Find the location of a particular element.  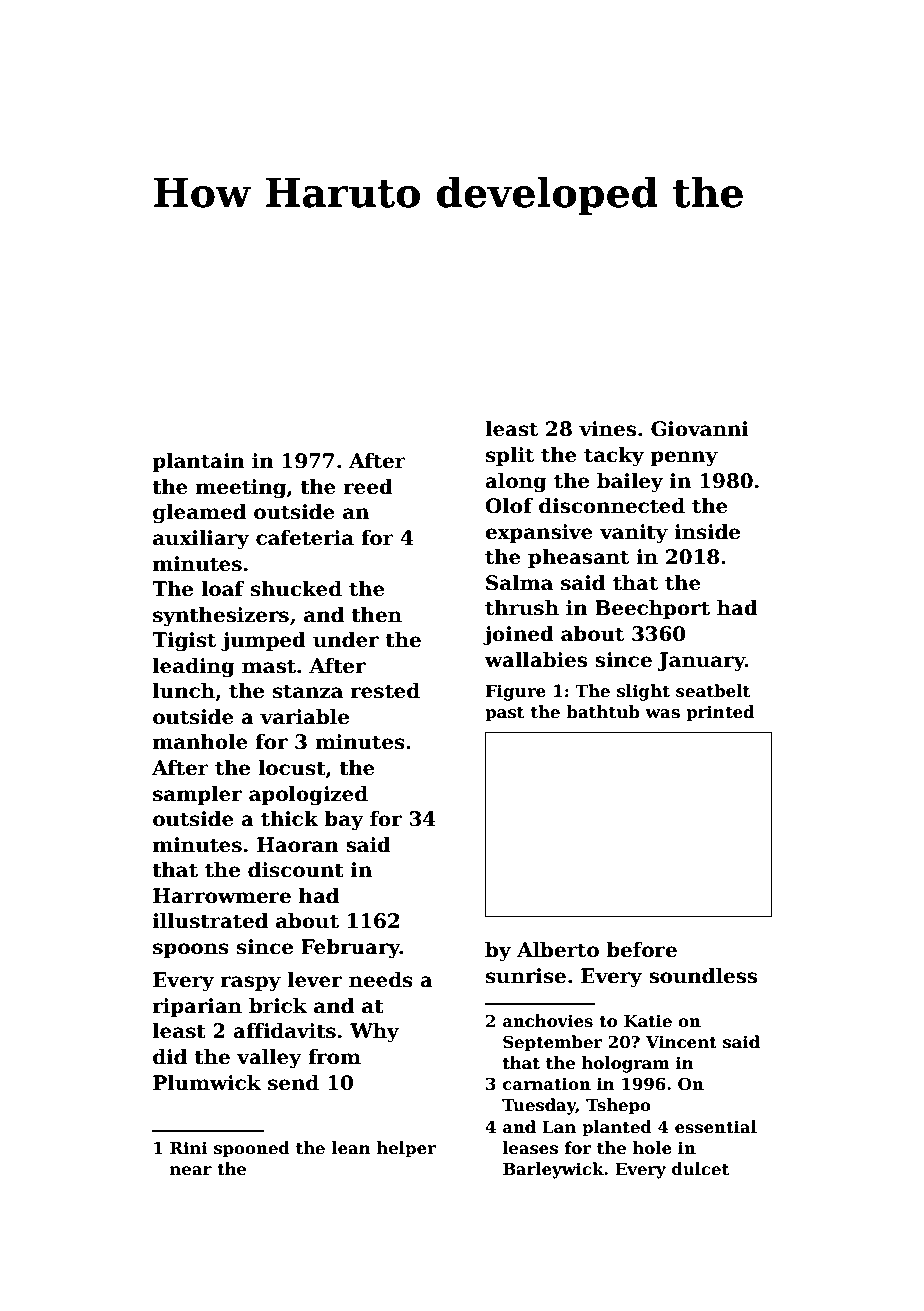

Olof is located at coordinates (509, 506).
